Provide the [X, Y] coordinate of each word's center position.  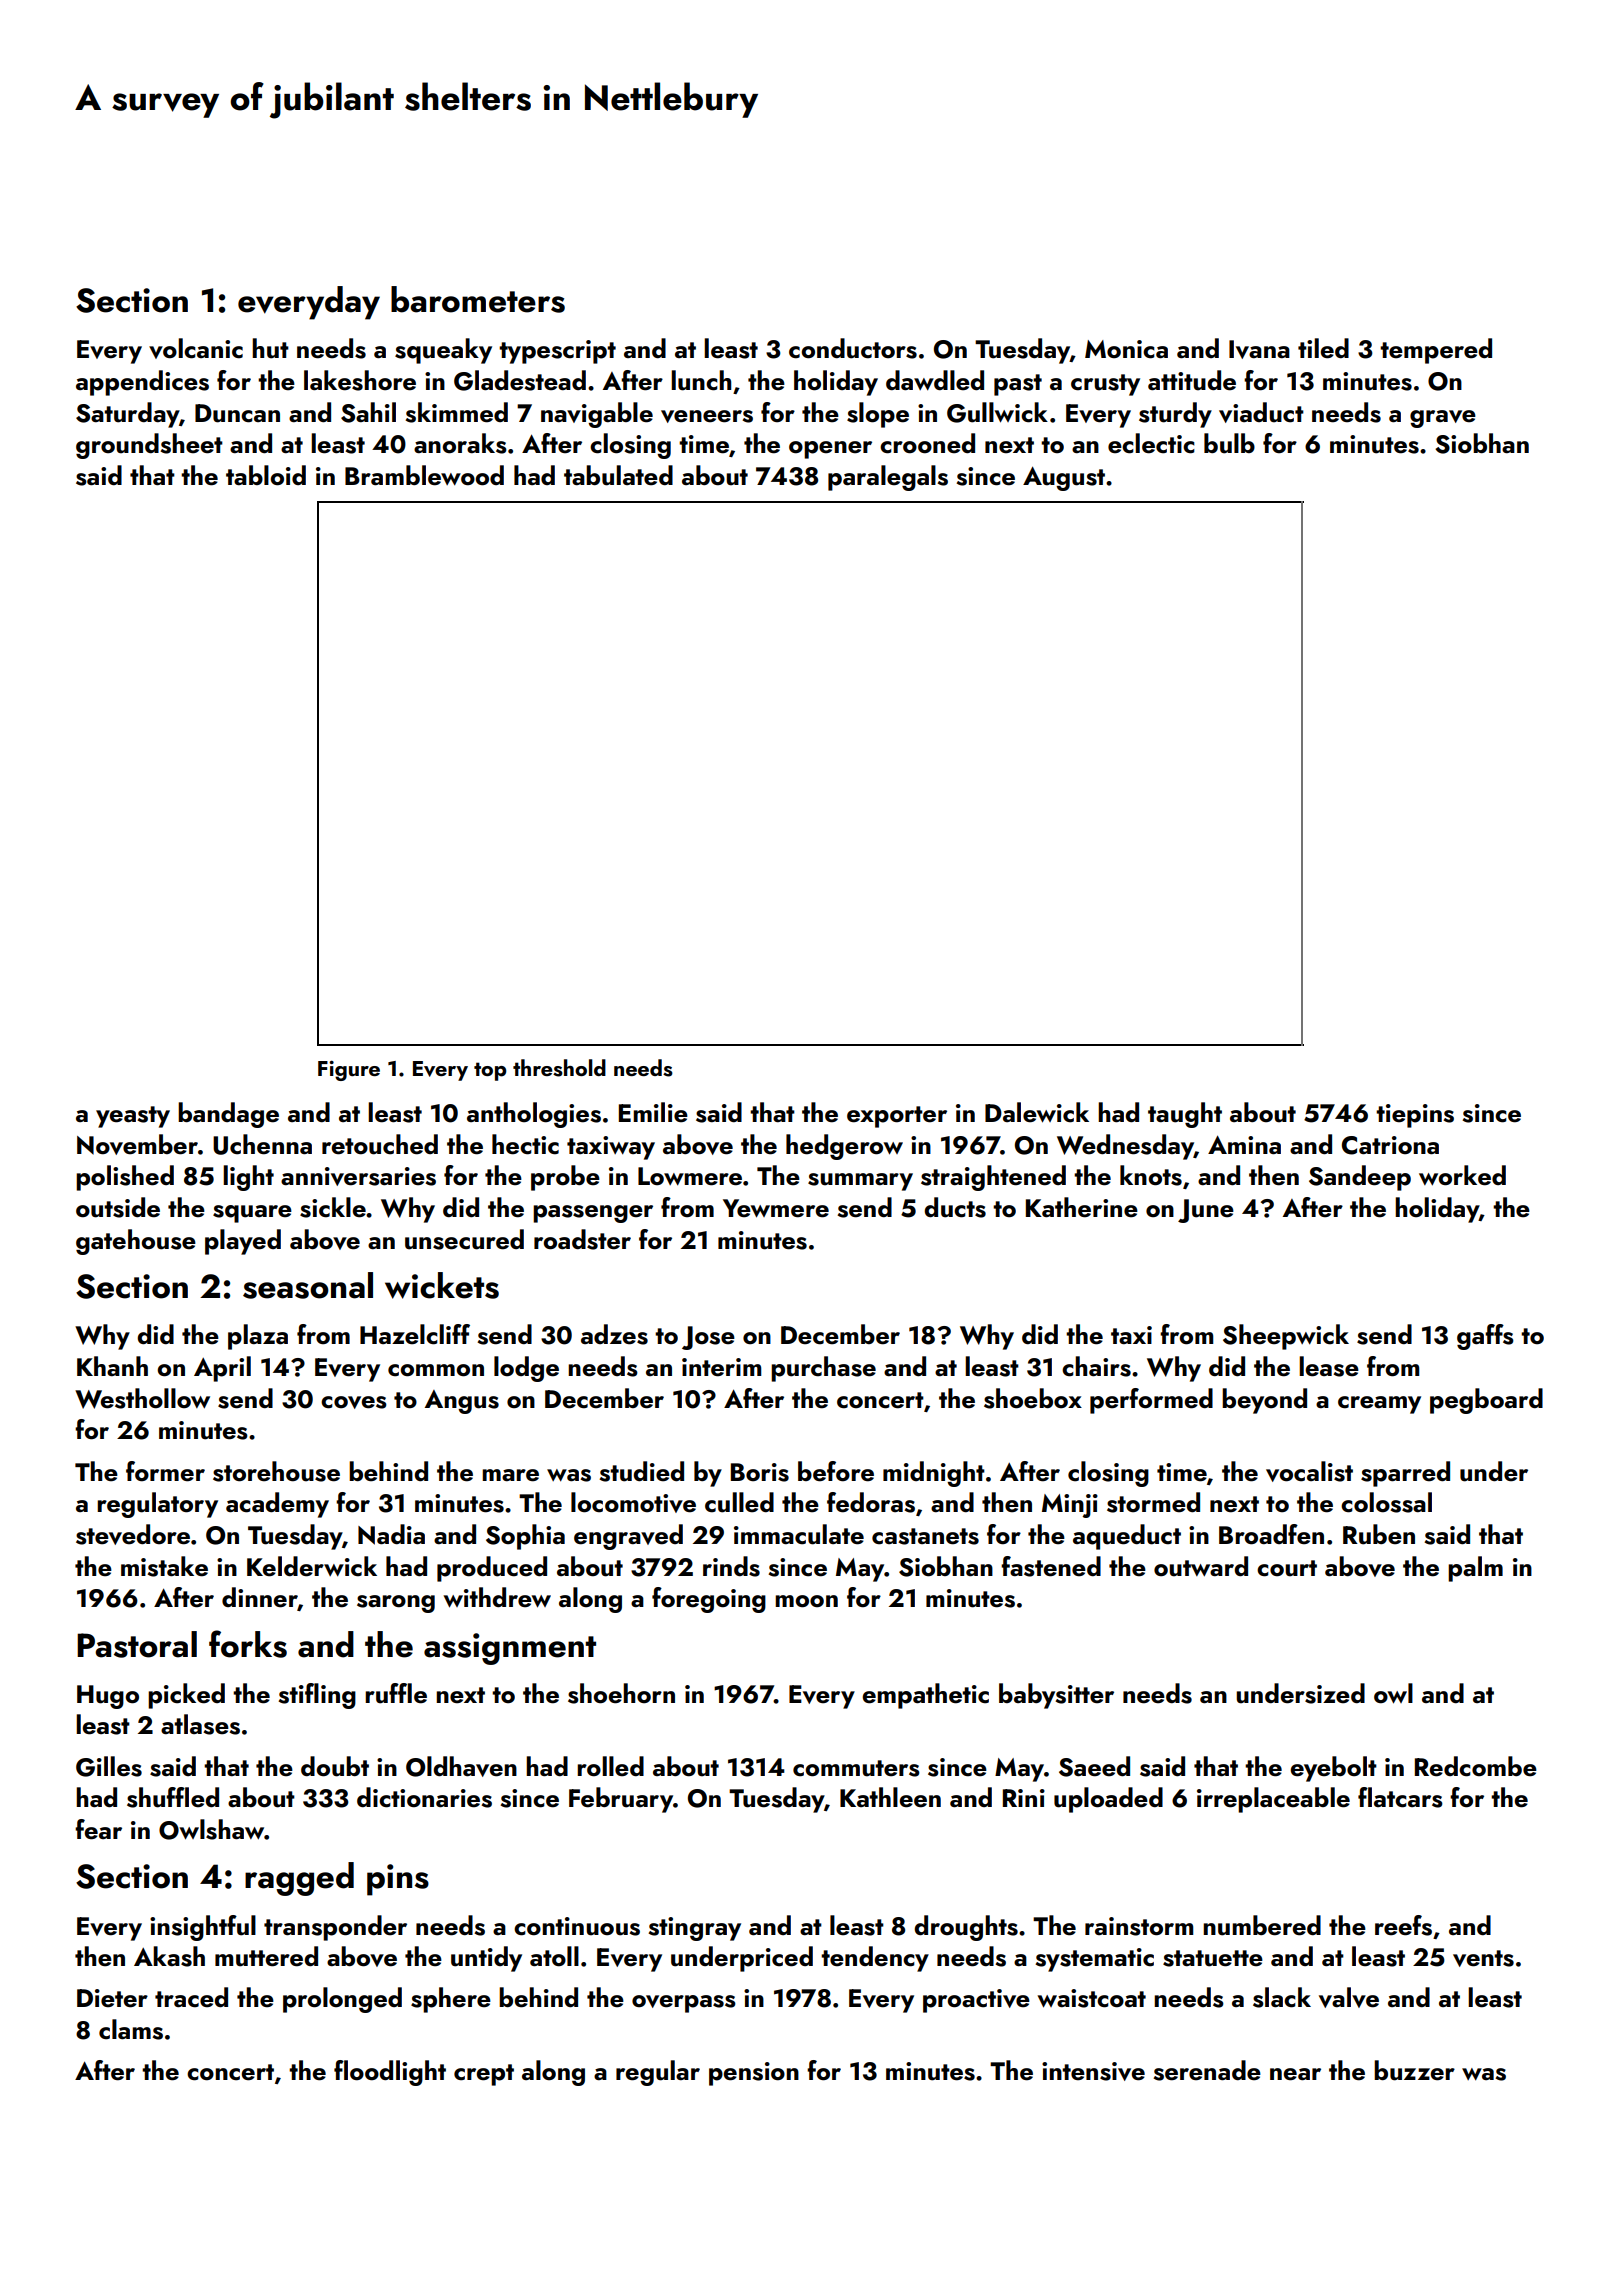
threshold [559, 1068]
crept [484, 2075]
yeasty [133, 1117]
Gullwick [997, 412]
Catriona [1390, 1145]
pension [754, 2074]
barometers [478, 299]
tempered [1436, 351]
